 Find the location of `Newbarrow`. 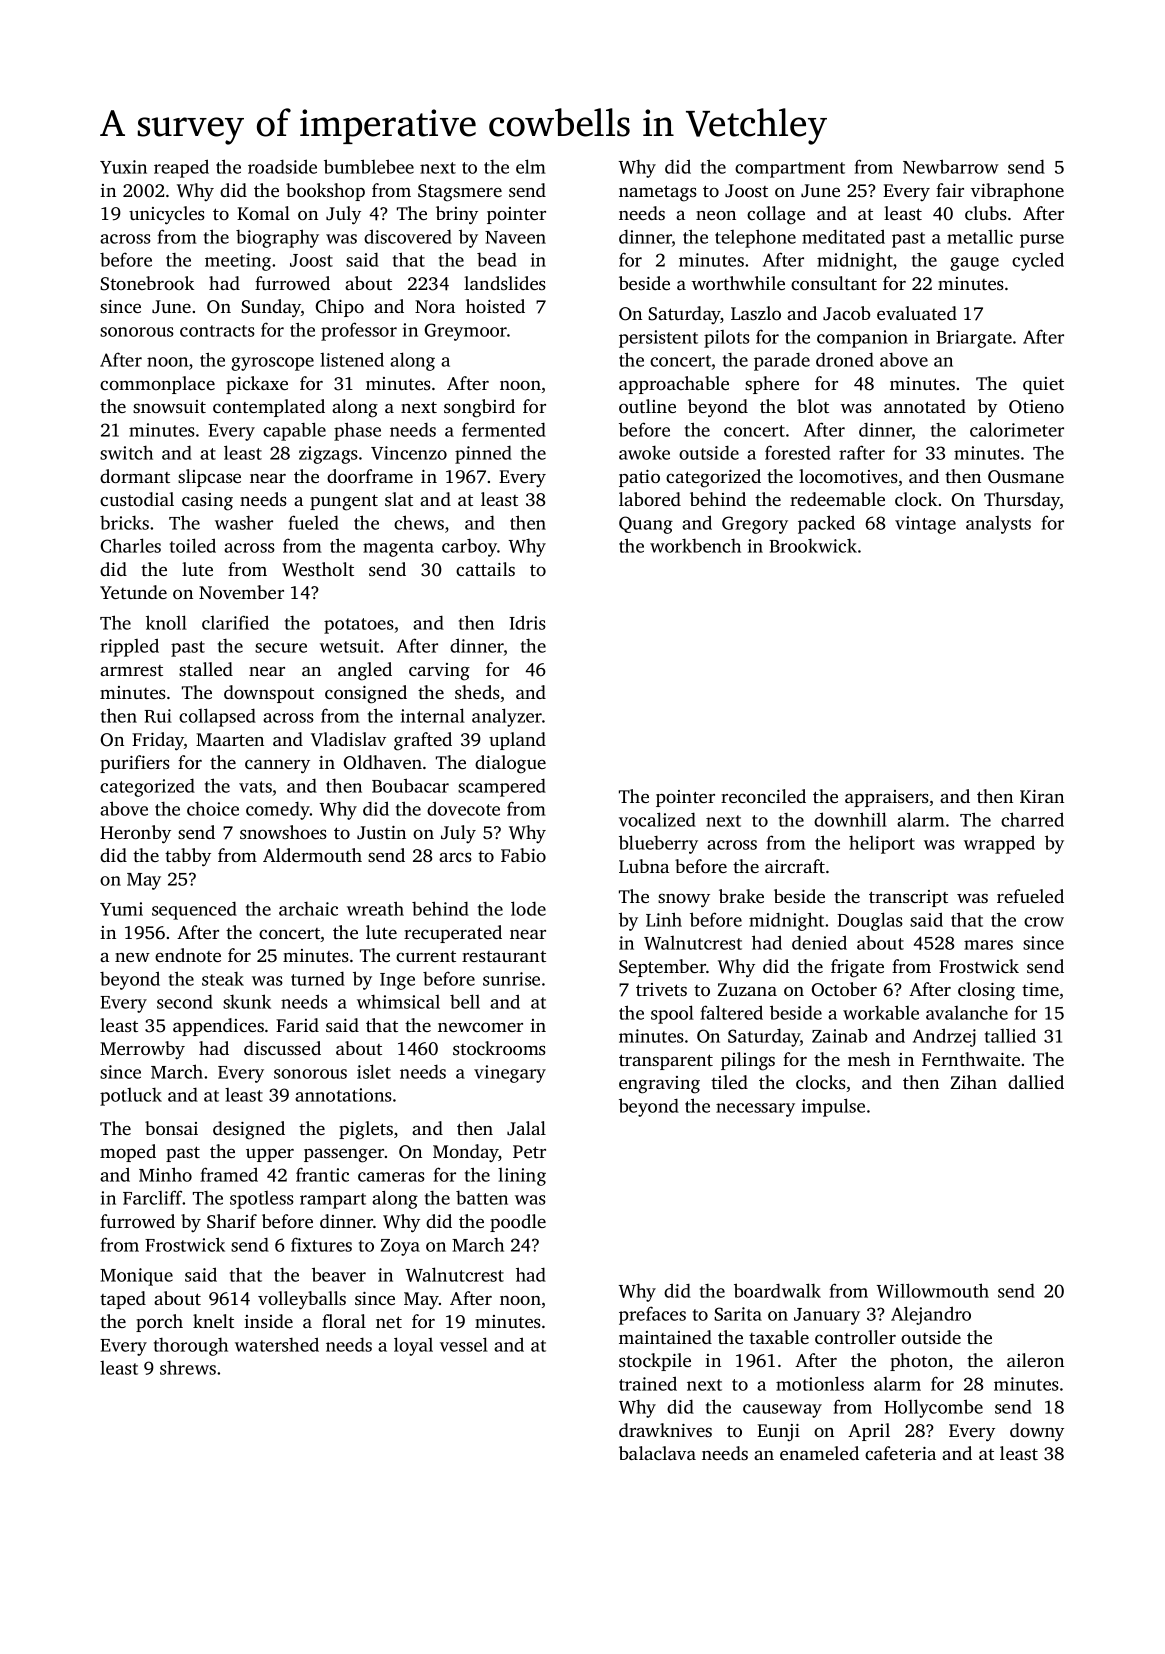

Newbarrow is located at coordinates (951, 166).
